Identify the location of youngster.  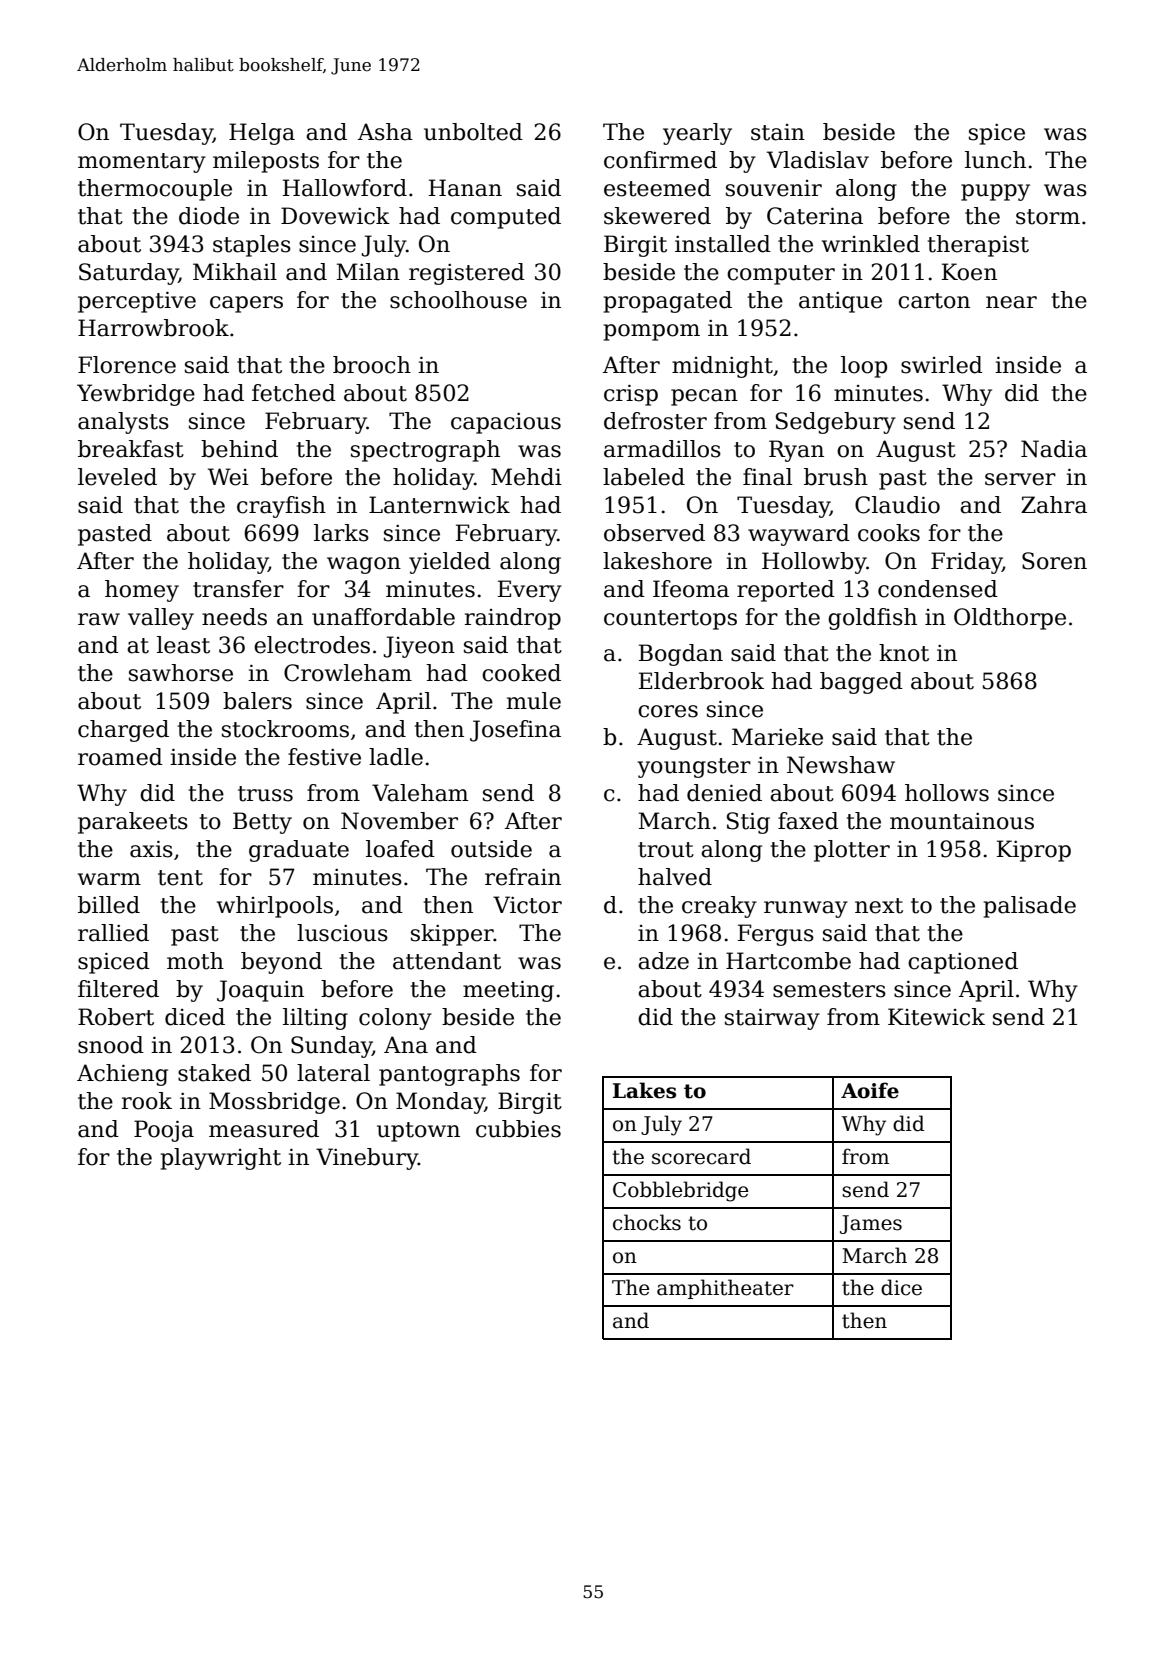
(694, 768).
